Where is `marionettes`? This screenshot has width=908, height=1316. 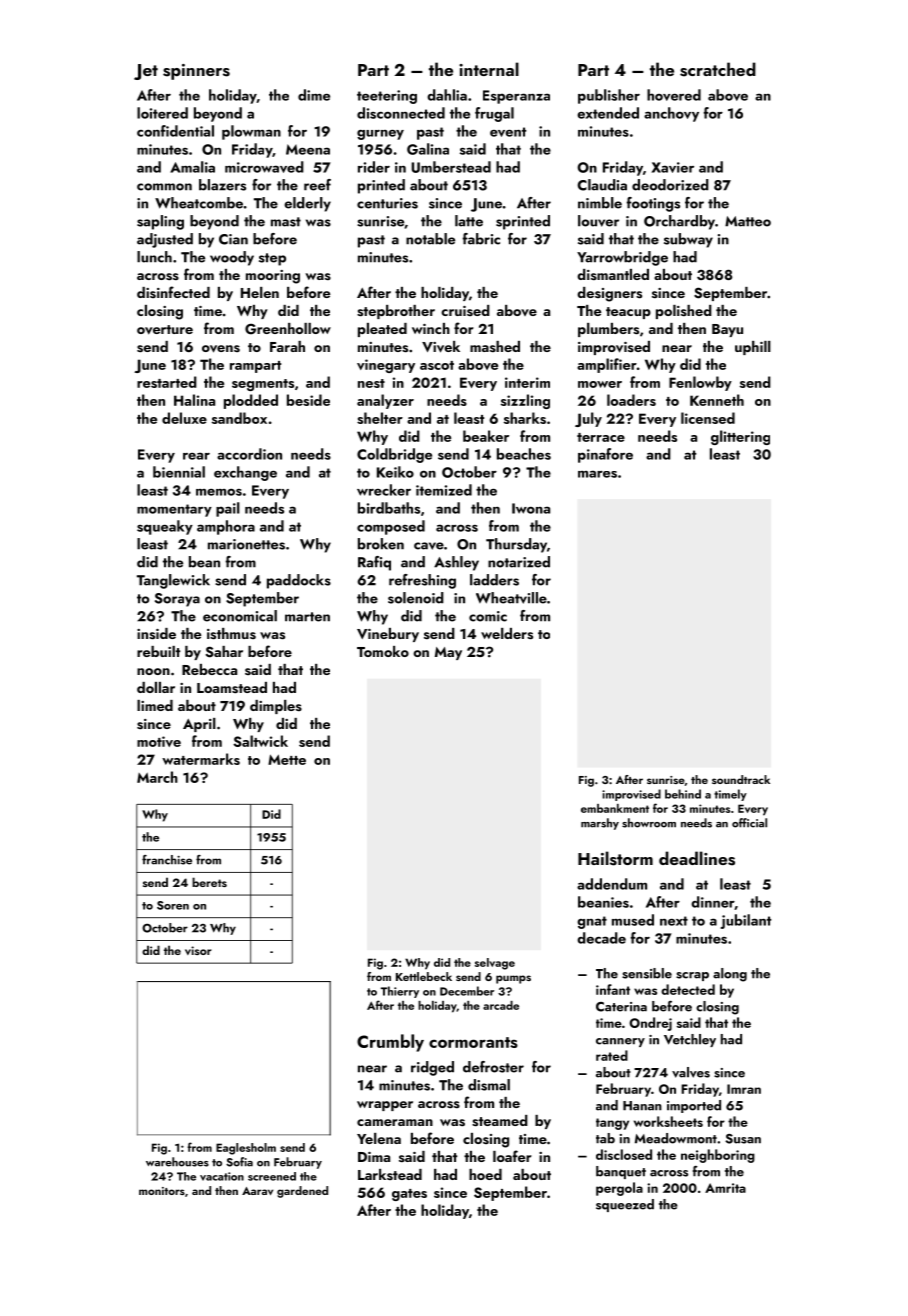
marionettes is located at coordinates (246, 544).
